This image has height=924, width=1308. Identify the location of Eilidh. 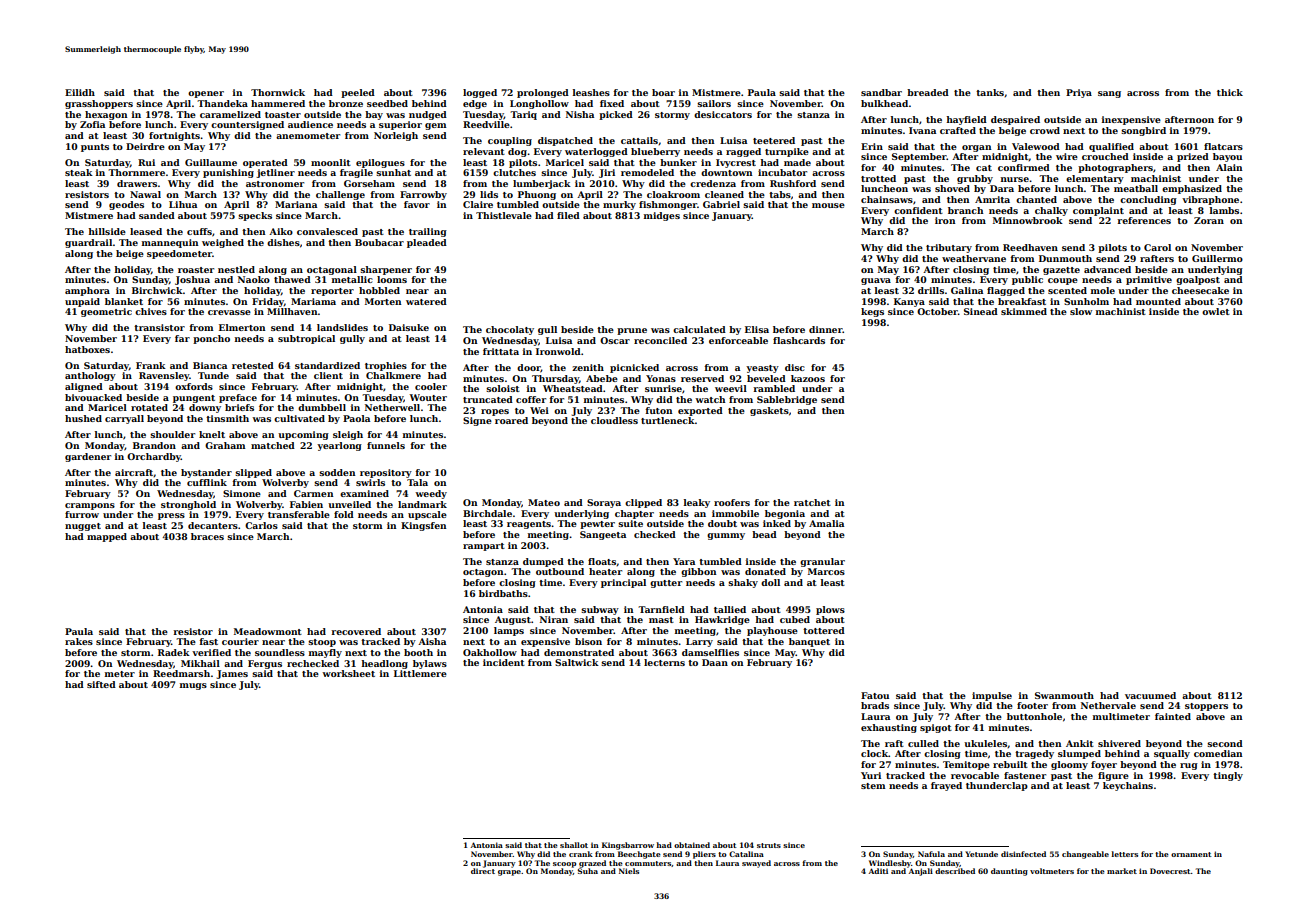
(80, 92).
